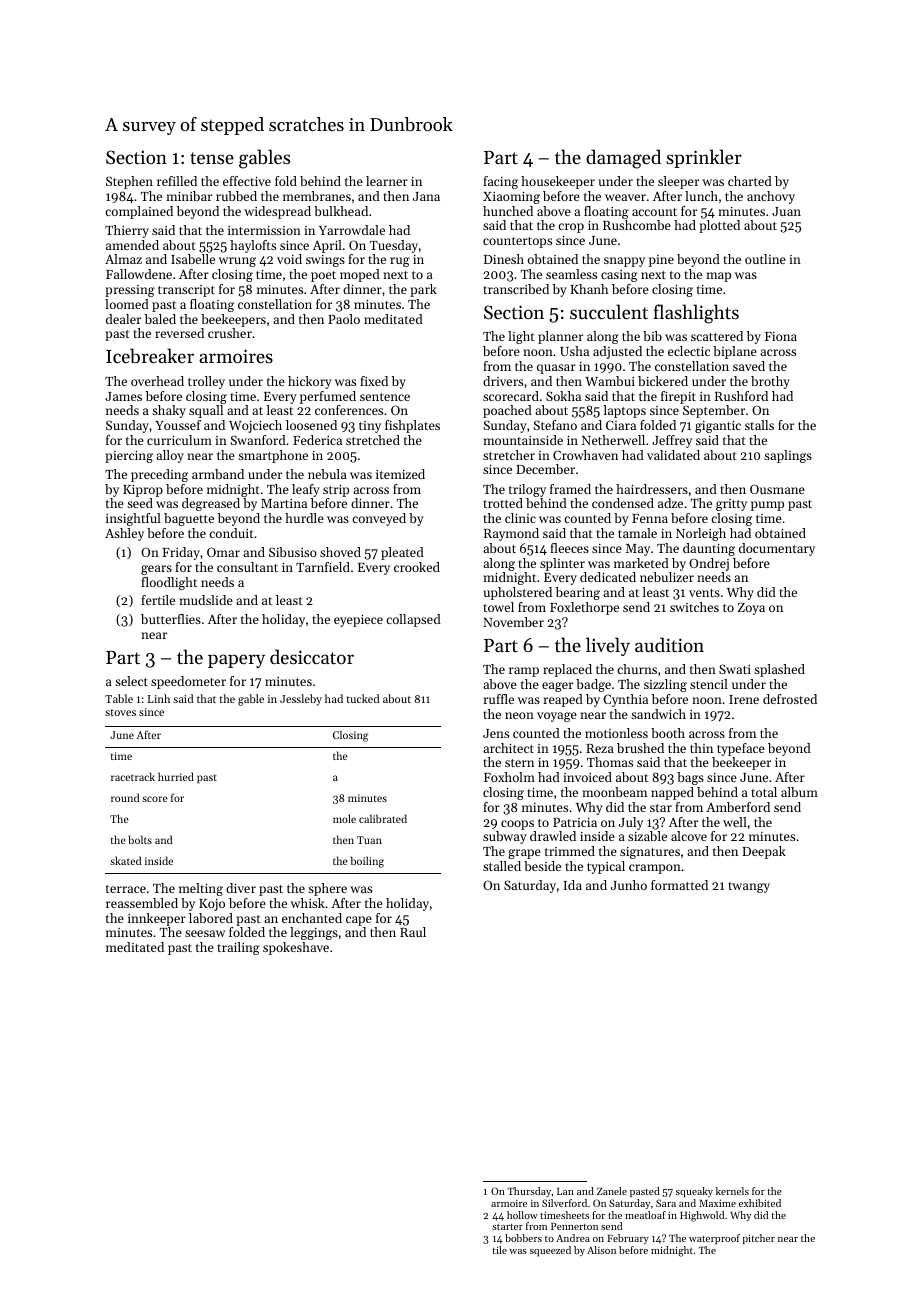 The width and height of the document is (924, 1308). What do you see at coordinates (142, 903) in the document?
I see `reassembled` at bounding box center [142, 903].
